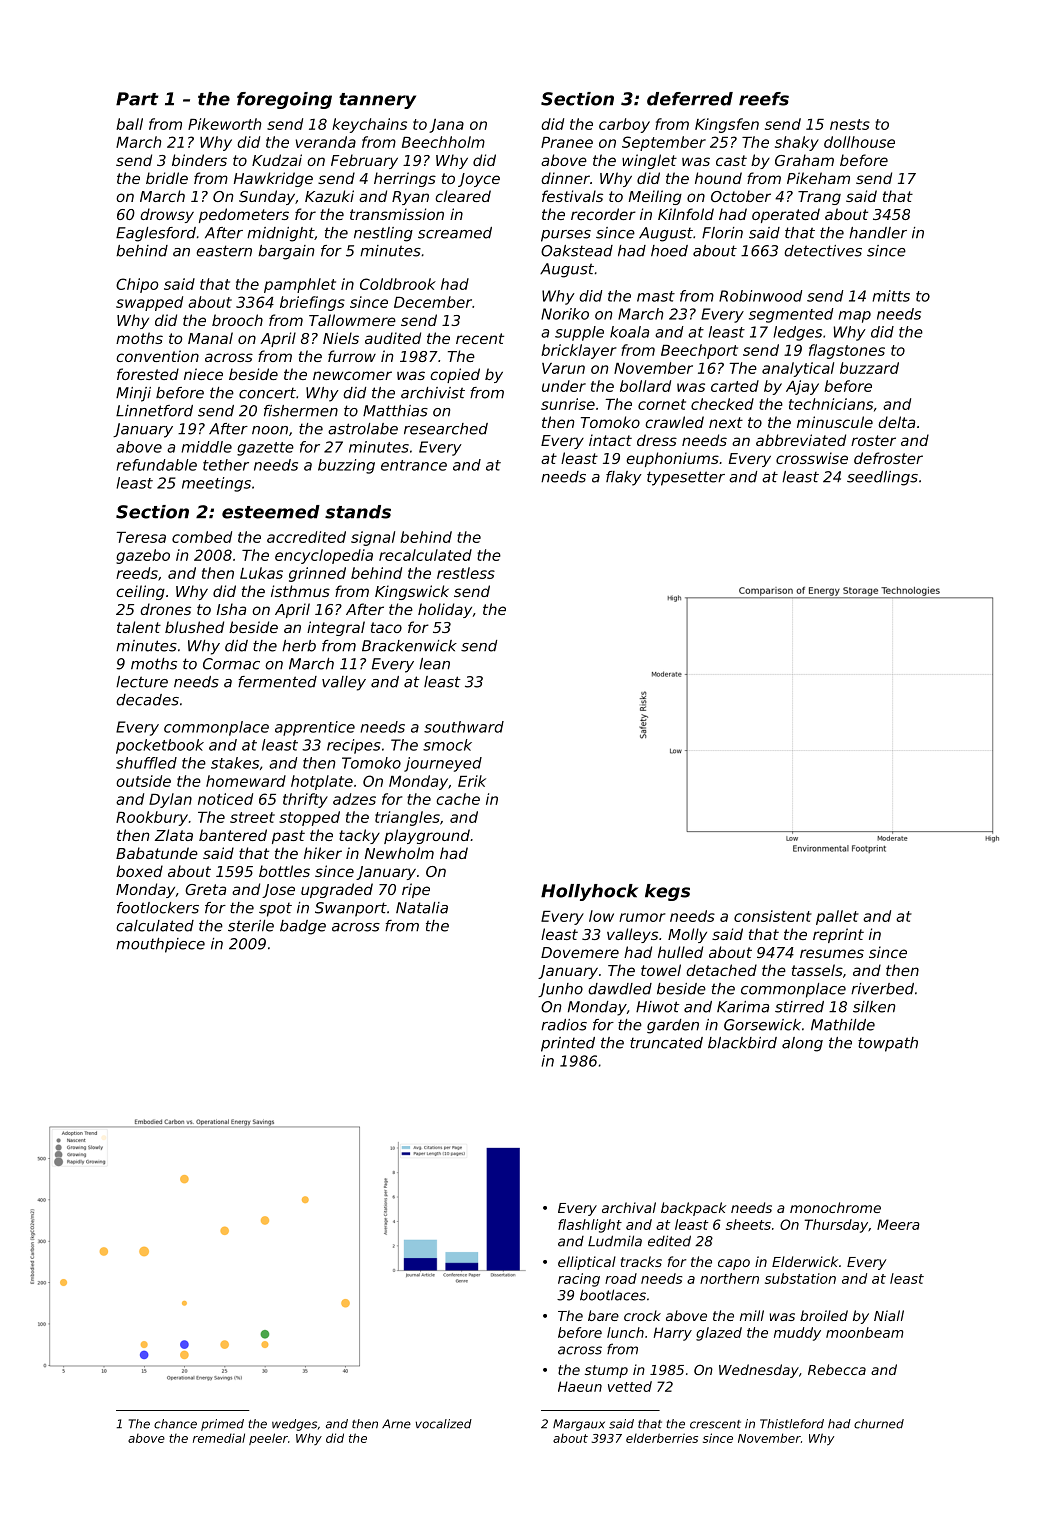  Describe the element at coordinates (277, 682) in the page. I see `fermented` at that location.
